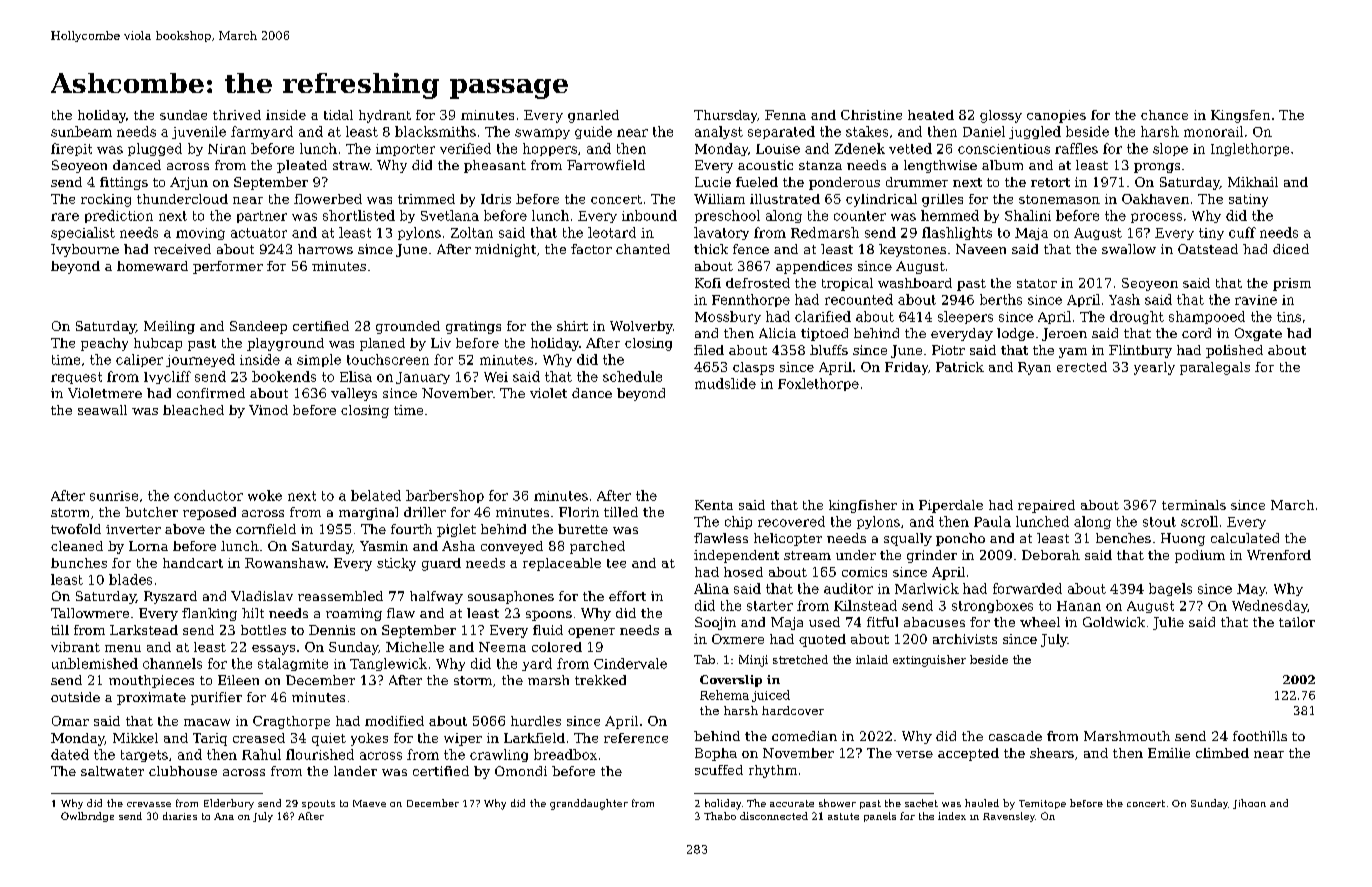 Image resolution: width=1372 pixels, height=887 pixels. Describe the element at coordinates (720, 816) in the screenshot. I see `Thabo` at that location.
